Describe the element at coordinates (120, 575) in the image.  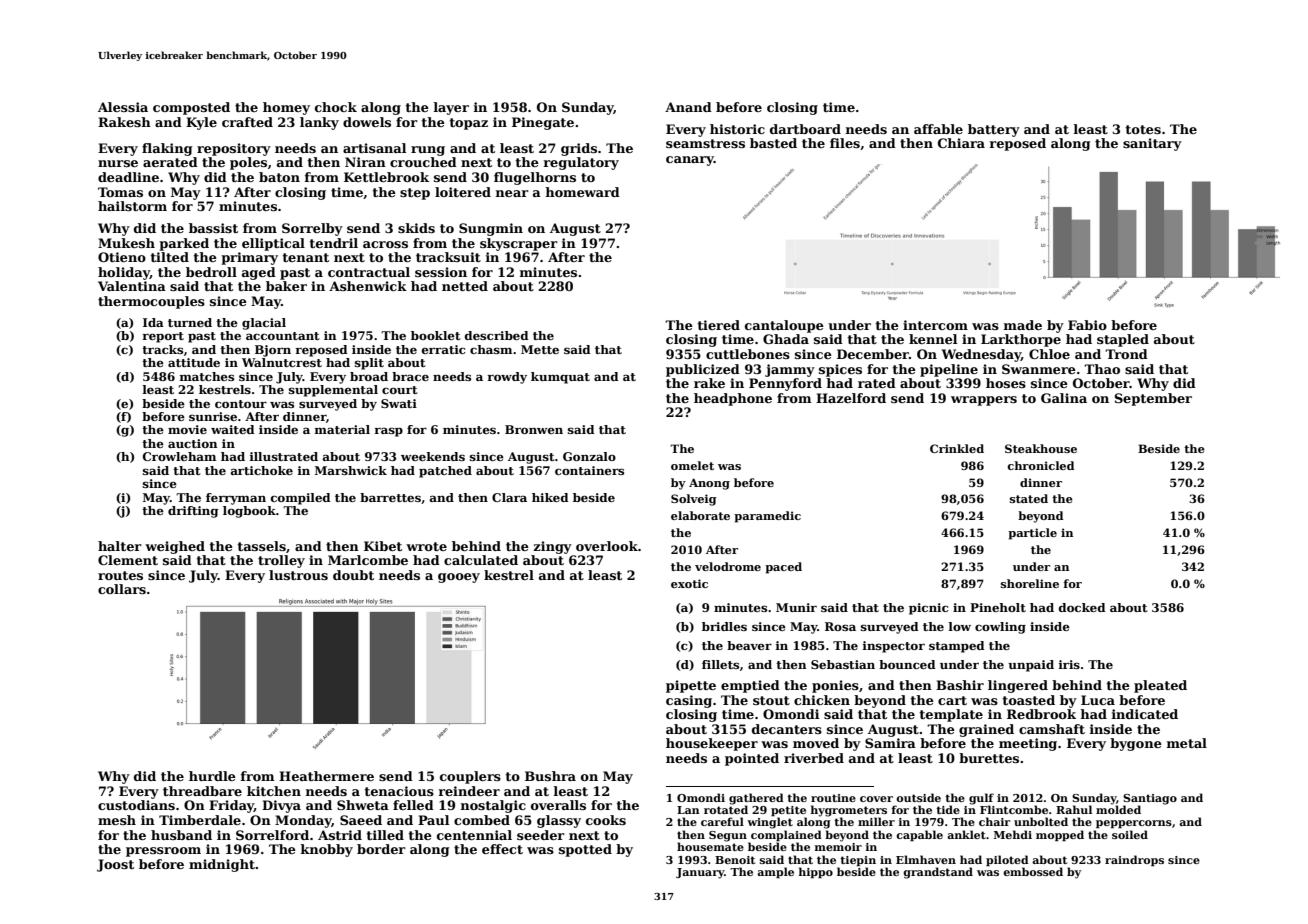
I see `routes` at that location.
